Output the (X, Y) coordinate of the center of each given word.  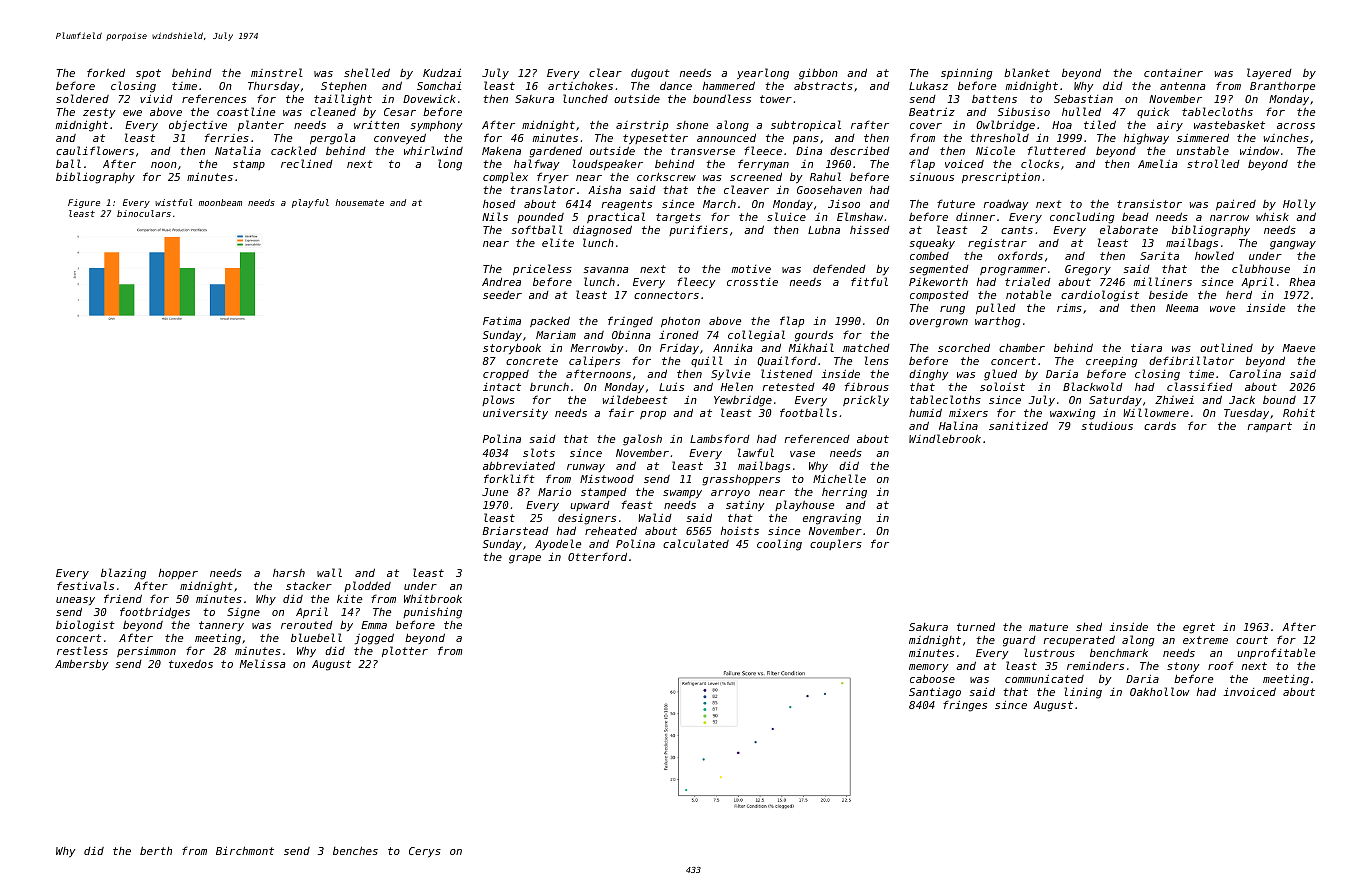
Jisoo (844, 204)
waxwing (1073, 414)
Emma (374, 625)
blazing (123, 574)
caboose (932, 678)
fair (621, 412)
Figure (84, 203)
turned (976, 627)
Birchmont (245, 850)
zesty (99, 113)
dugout (650, 74)
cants (1017, 230)
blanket (1027, 72)
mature (1048, 627)
